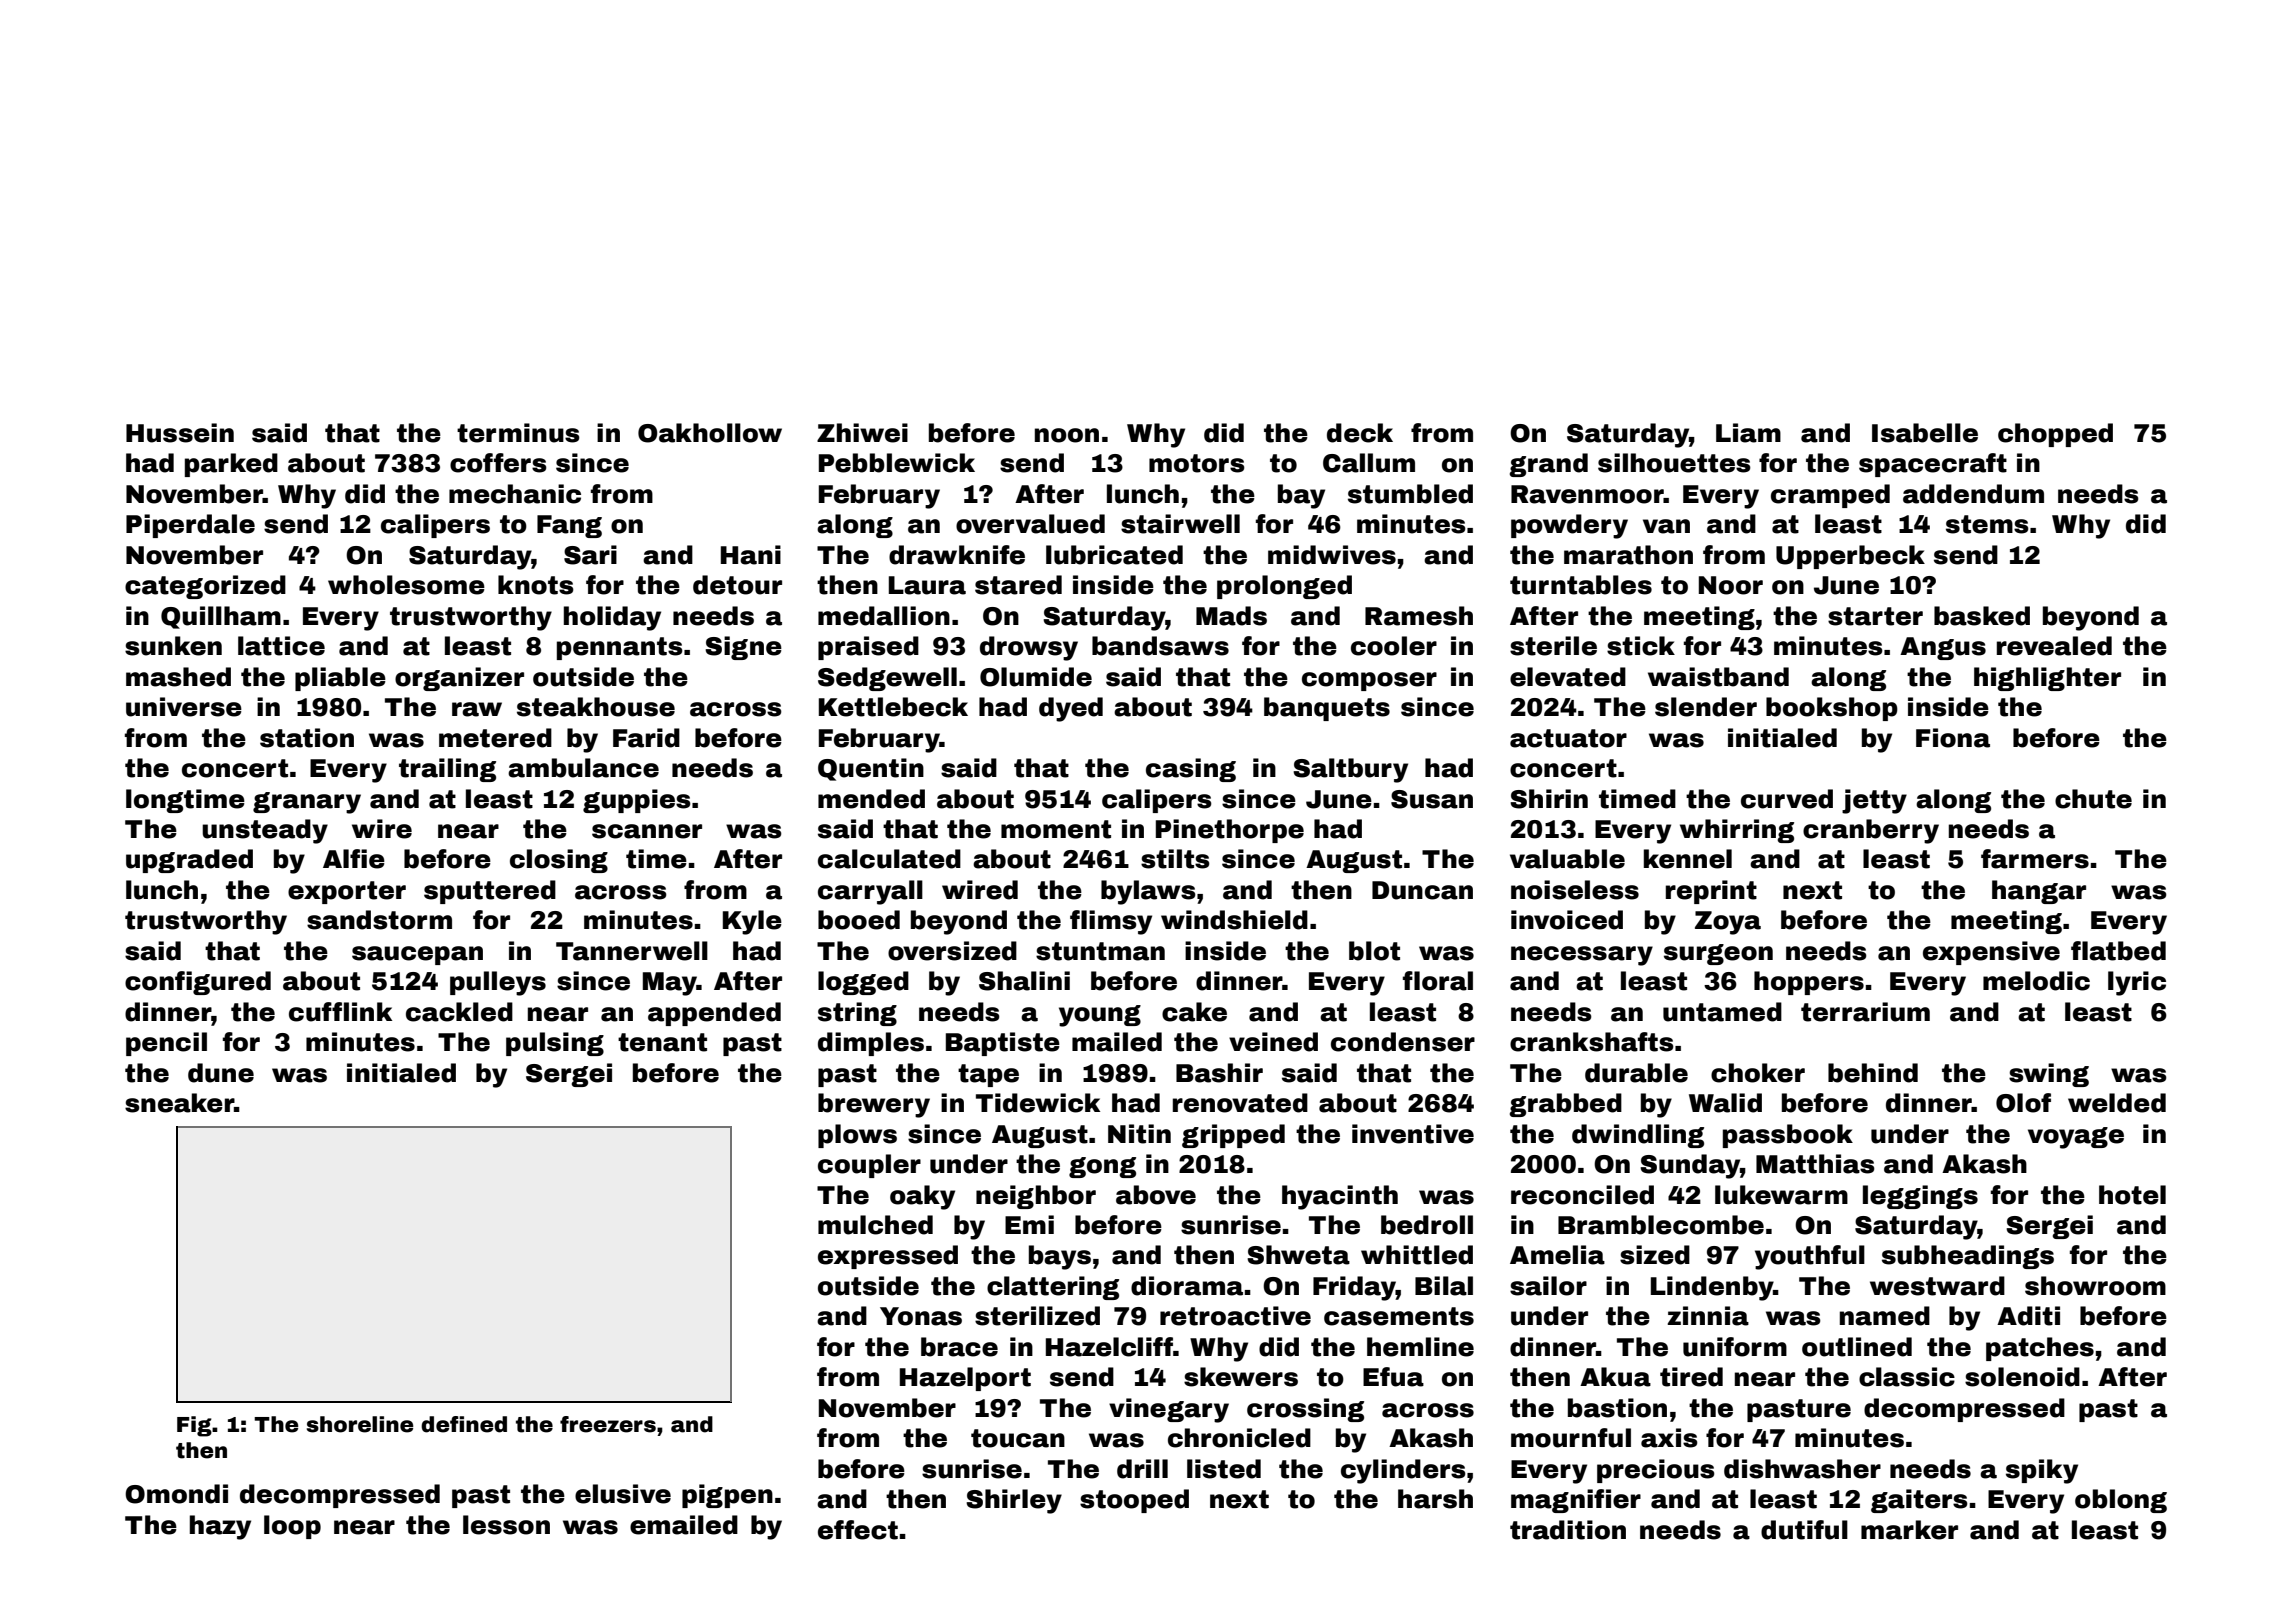  What do you see at coordinates (1230, 831) in the screenshot?
I see `Pinethorpe` at bounding box center [1230, 831].
